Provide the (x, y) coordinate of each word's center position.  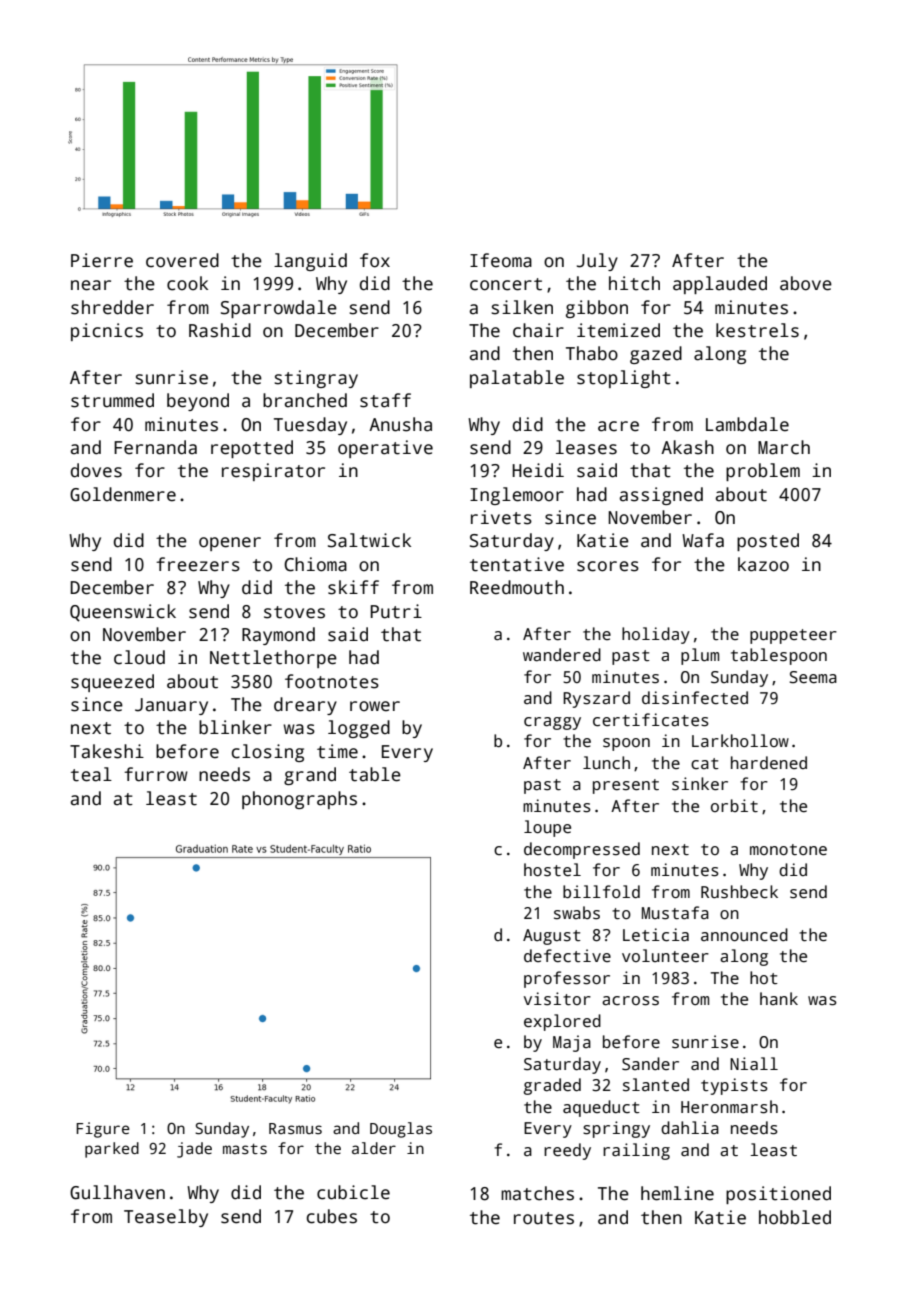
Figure (103, 1130)
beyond (198, 402)
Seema (813, 677)
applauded (720, 285)
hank (779, 998)
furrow (156, 774)
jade (194, 1150)
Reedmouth (517, 587)
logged (359, 729)
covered (182, 260)
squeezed (112, 683)
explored (562, 1022)
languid (310, 262)
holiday (656, 635)
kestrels (757, 330)
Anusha (400, 424)
